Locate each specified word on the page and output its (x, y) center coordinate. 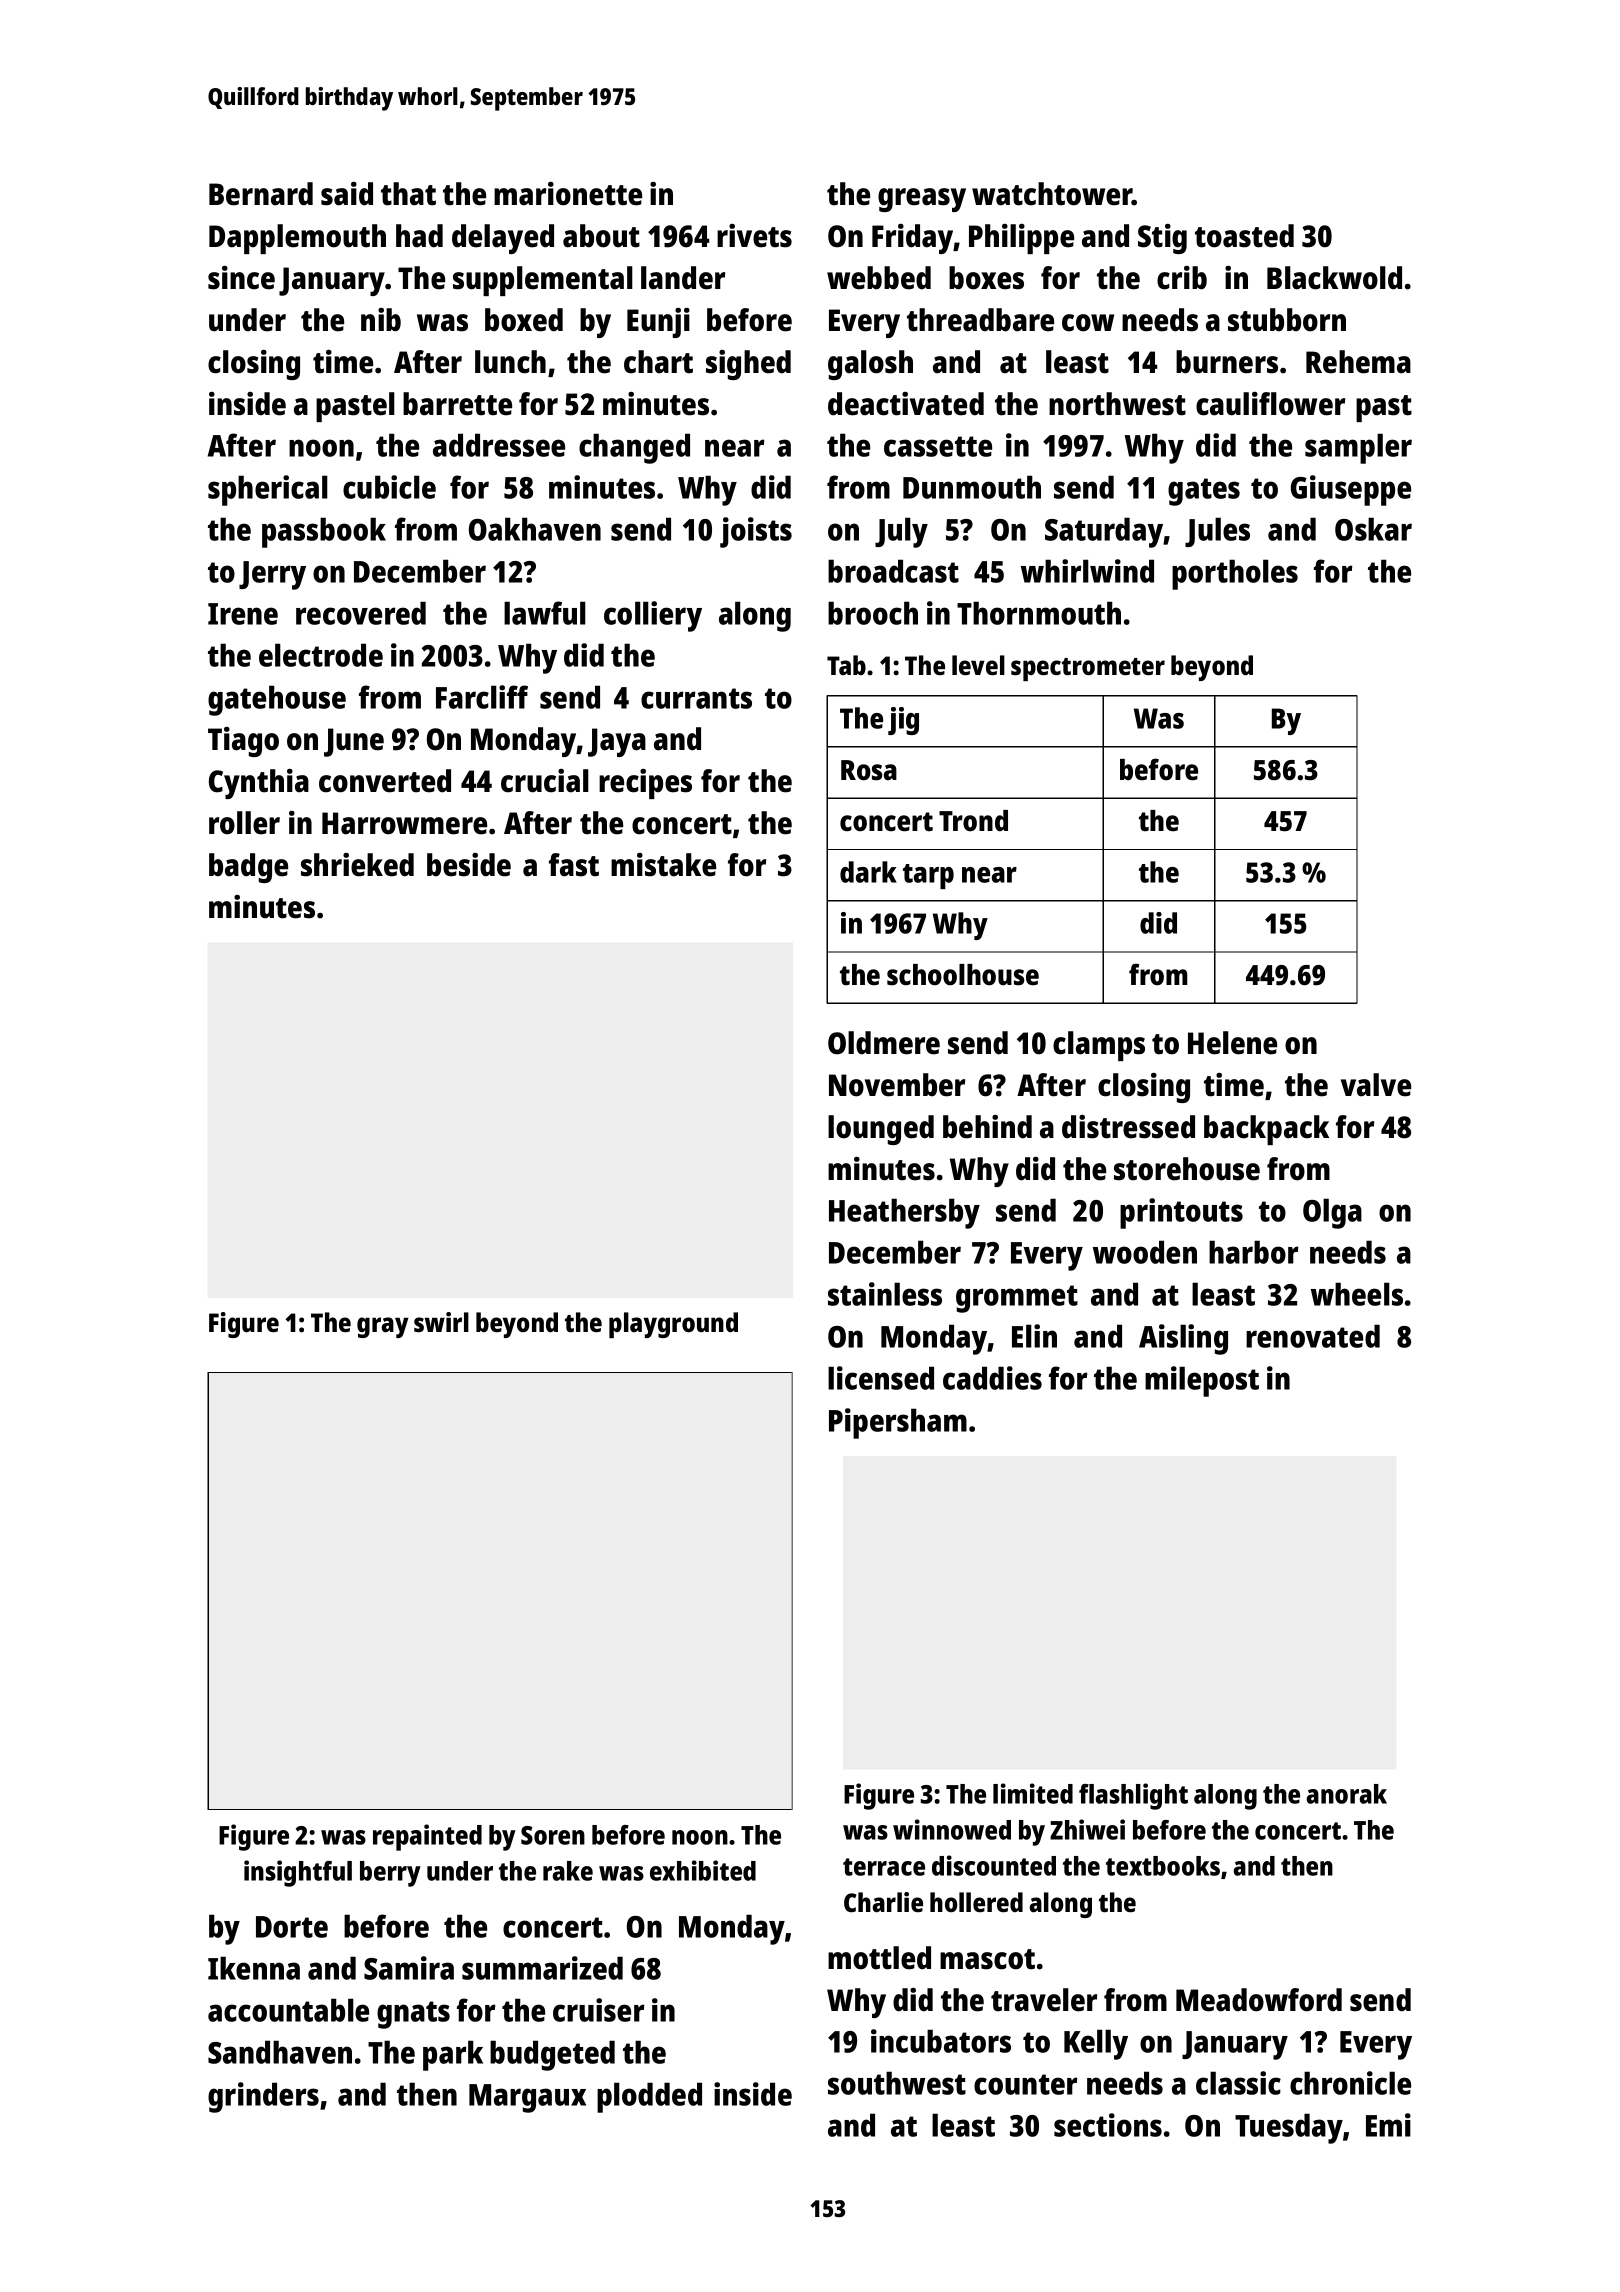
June (354, 742)
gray (383, 1327)
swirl (441, 1322)
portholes (1235, 574)
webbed (879, 278)
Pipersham (898, 1423)
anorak (1346, 1794)
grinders (263, 2097)
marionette (568, 194)
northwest (1117, 404)
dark (868, 872)
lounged (881, 1130)
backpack (1266, 1130)
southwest (897, 2083)
